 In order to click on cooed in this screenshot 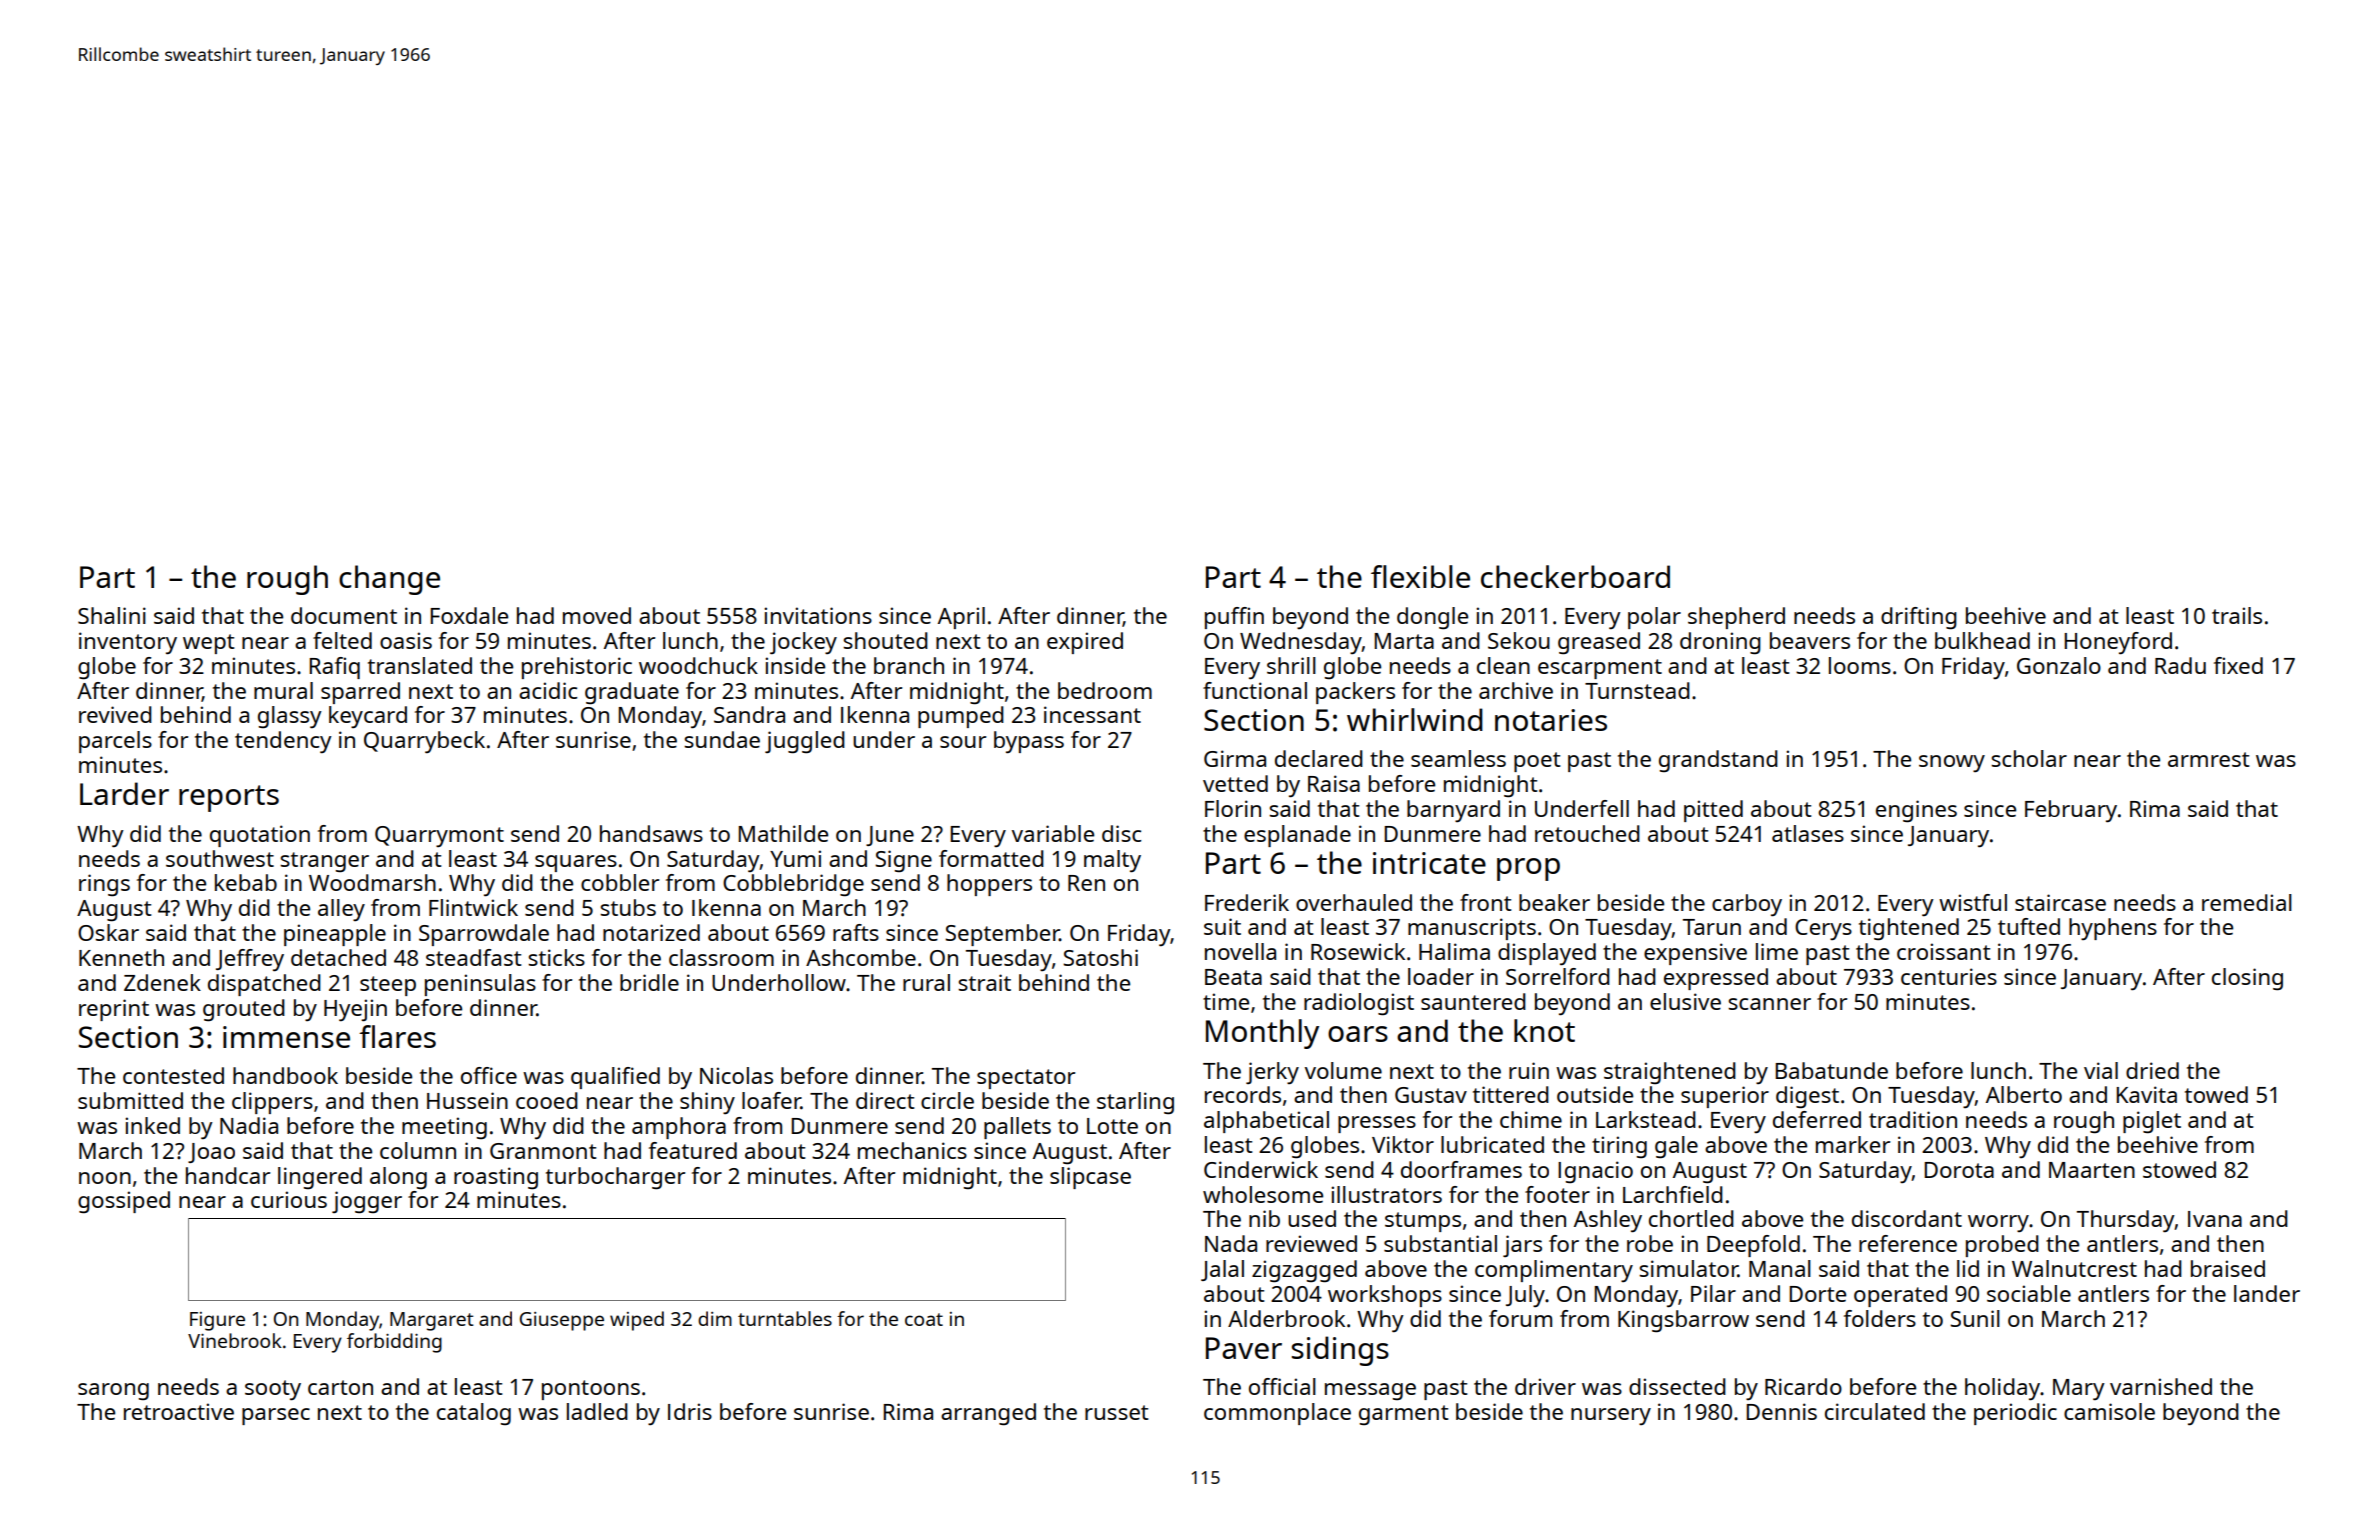, I will do `click(547, 1100)`.
